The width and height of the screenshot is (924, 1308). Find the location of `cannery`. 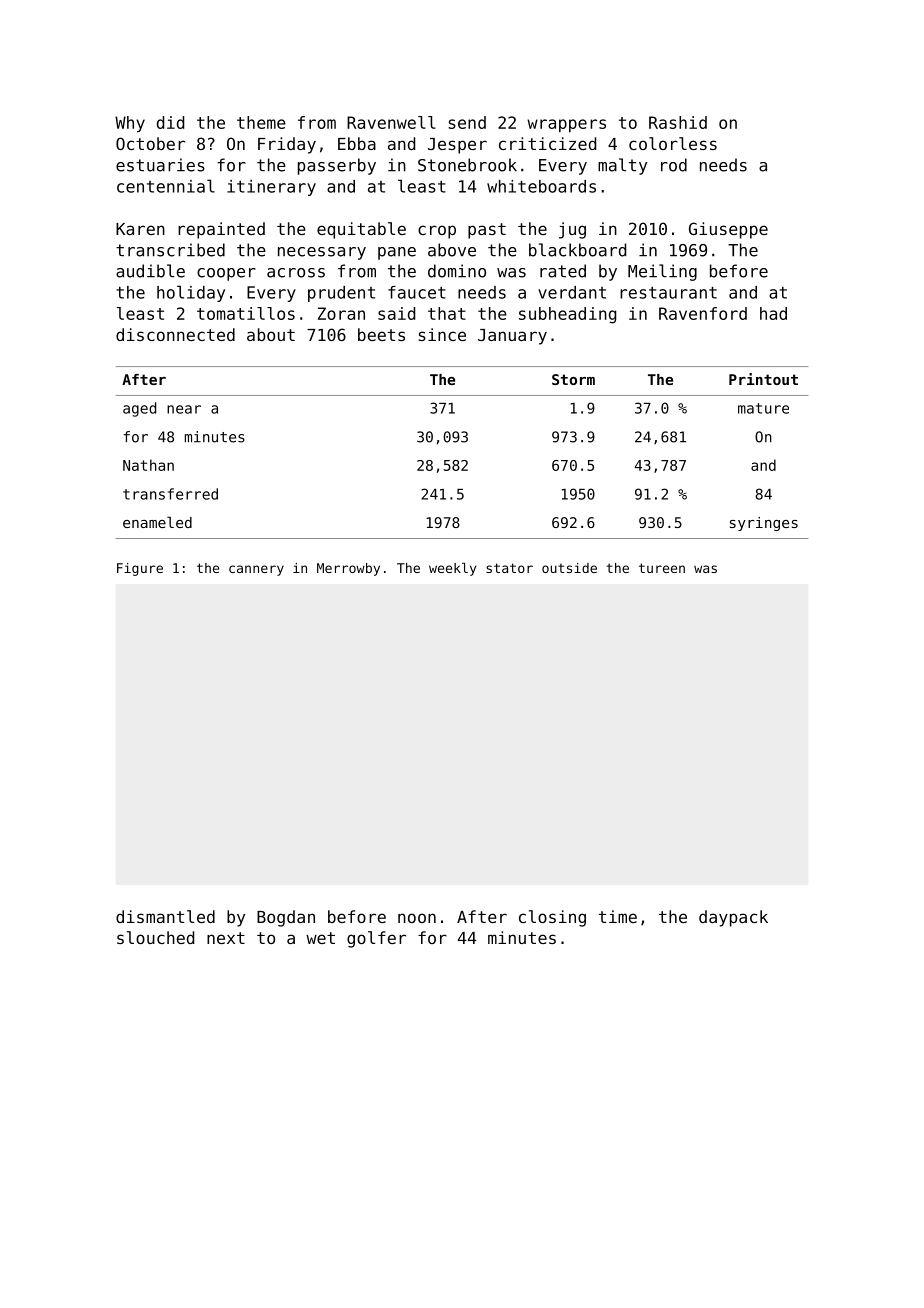

cannery is located at coordinates (256, 570).
